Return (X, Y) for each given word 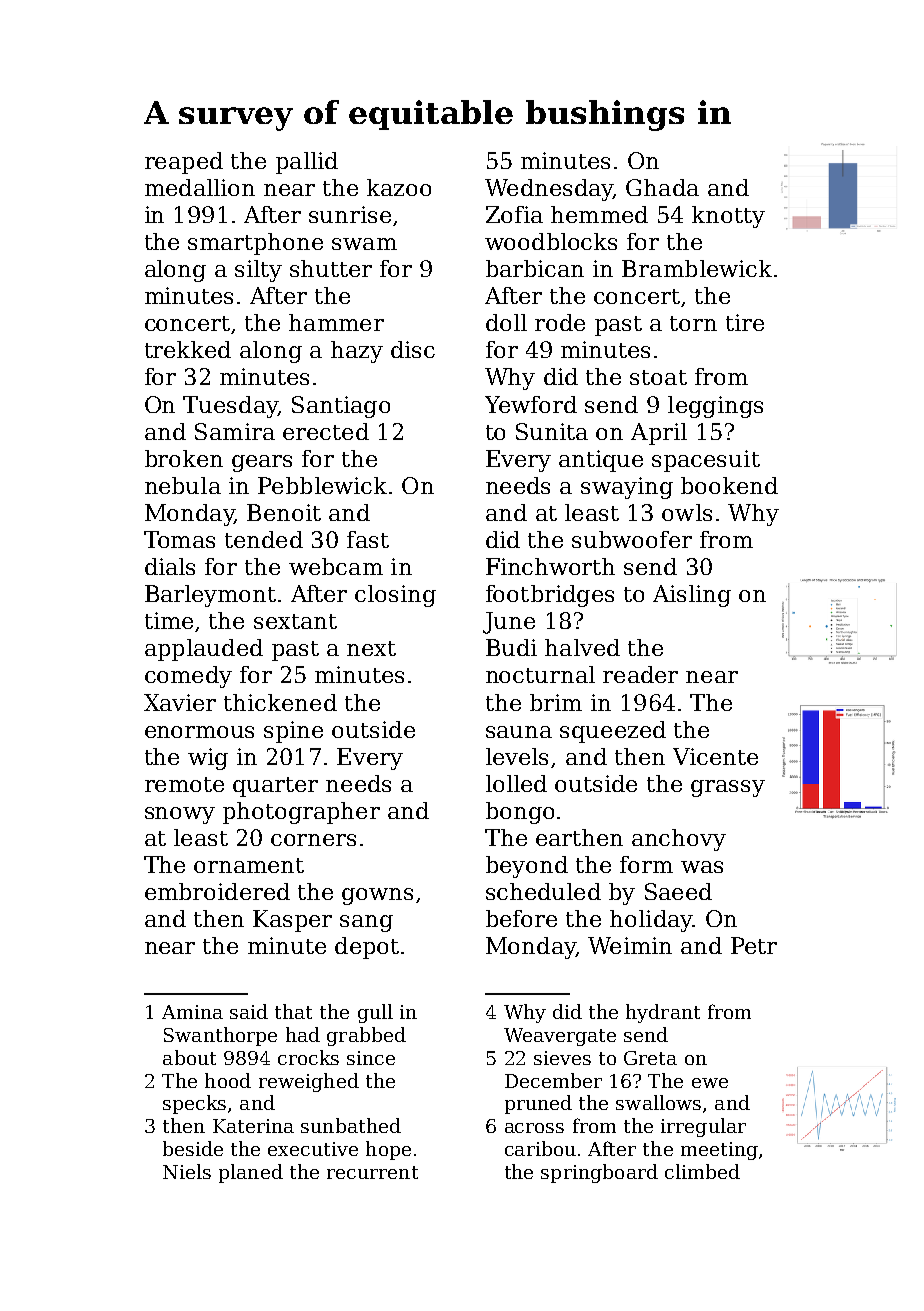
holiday (651, 921)
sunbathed (351, 1125)
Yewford (531, 404)
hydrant (663, 1013)
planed (251, 1173)
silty (258, 271)
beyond (527, 867)
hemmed (599, 214)
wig (208, 759)
